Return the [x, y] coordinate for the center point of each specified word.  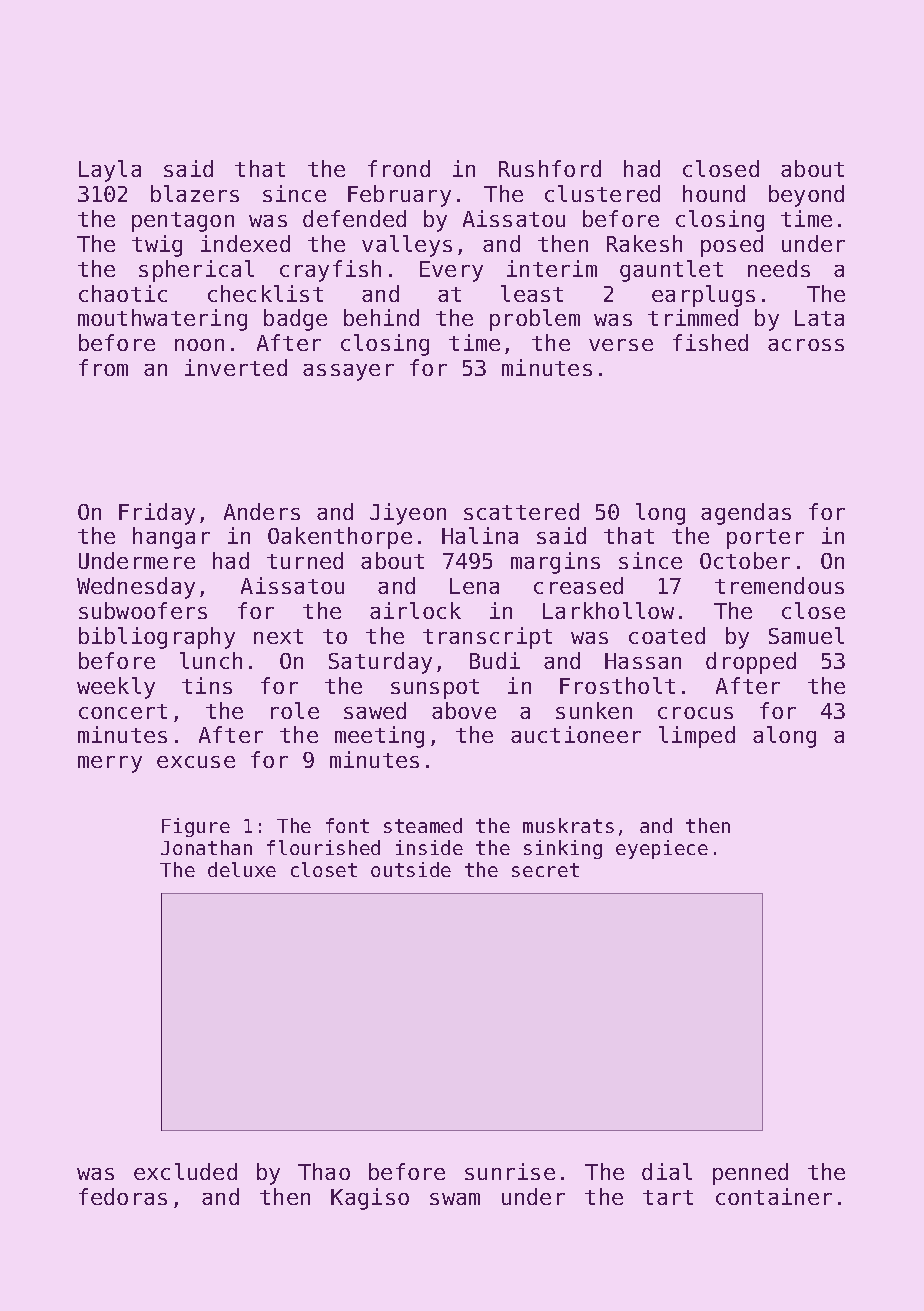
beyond [806, 196]
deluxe [242, 869]
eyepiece [662, 849]
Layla [110, 171]
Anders [262, 511]
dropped [751, 663]
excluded [185, 1171]
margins [555, 563]
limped [697, 737]
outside [411, 869]
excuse [196, 762]
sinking [563, 849]
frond [399, 168]
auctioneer [576, 734]
